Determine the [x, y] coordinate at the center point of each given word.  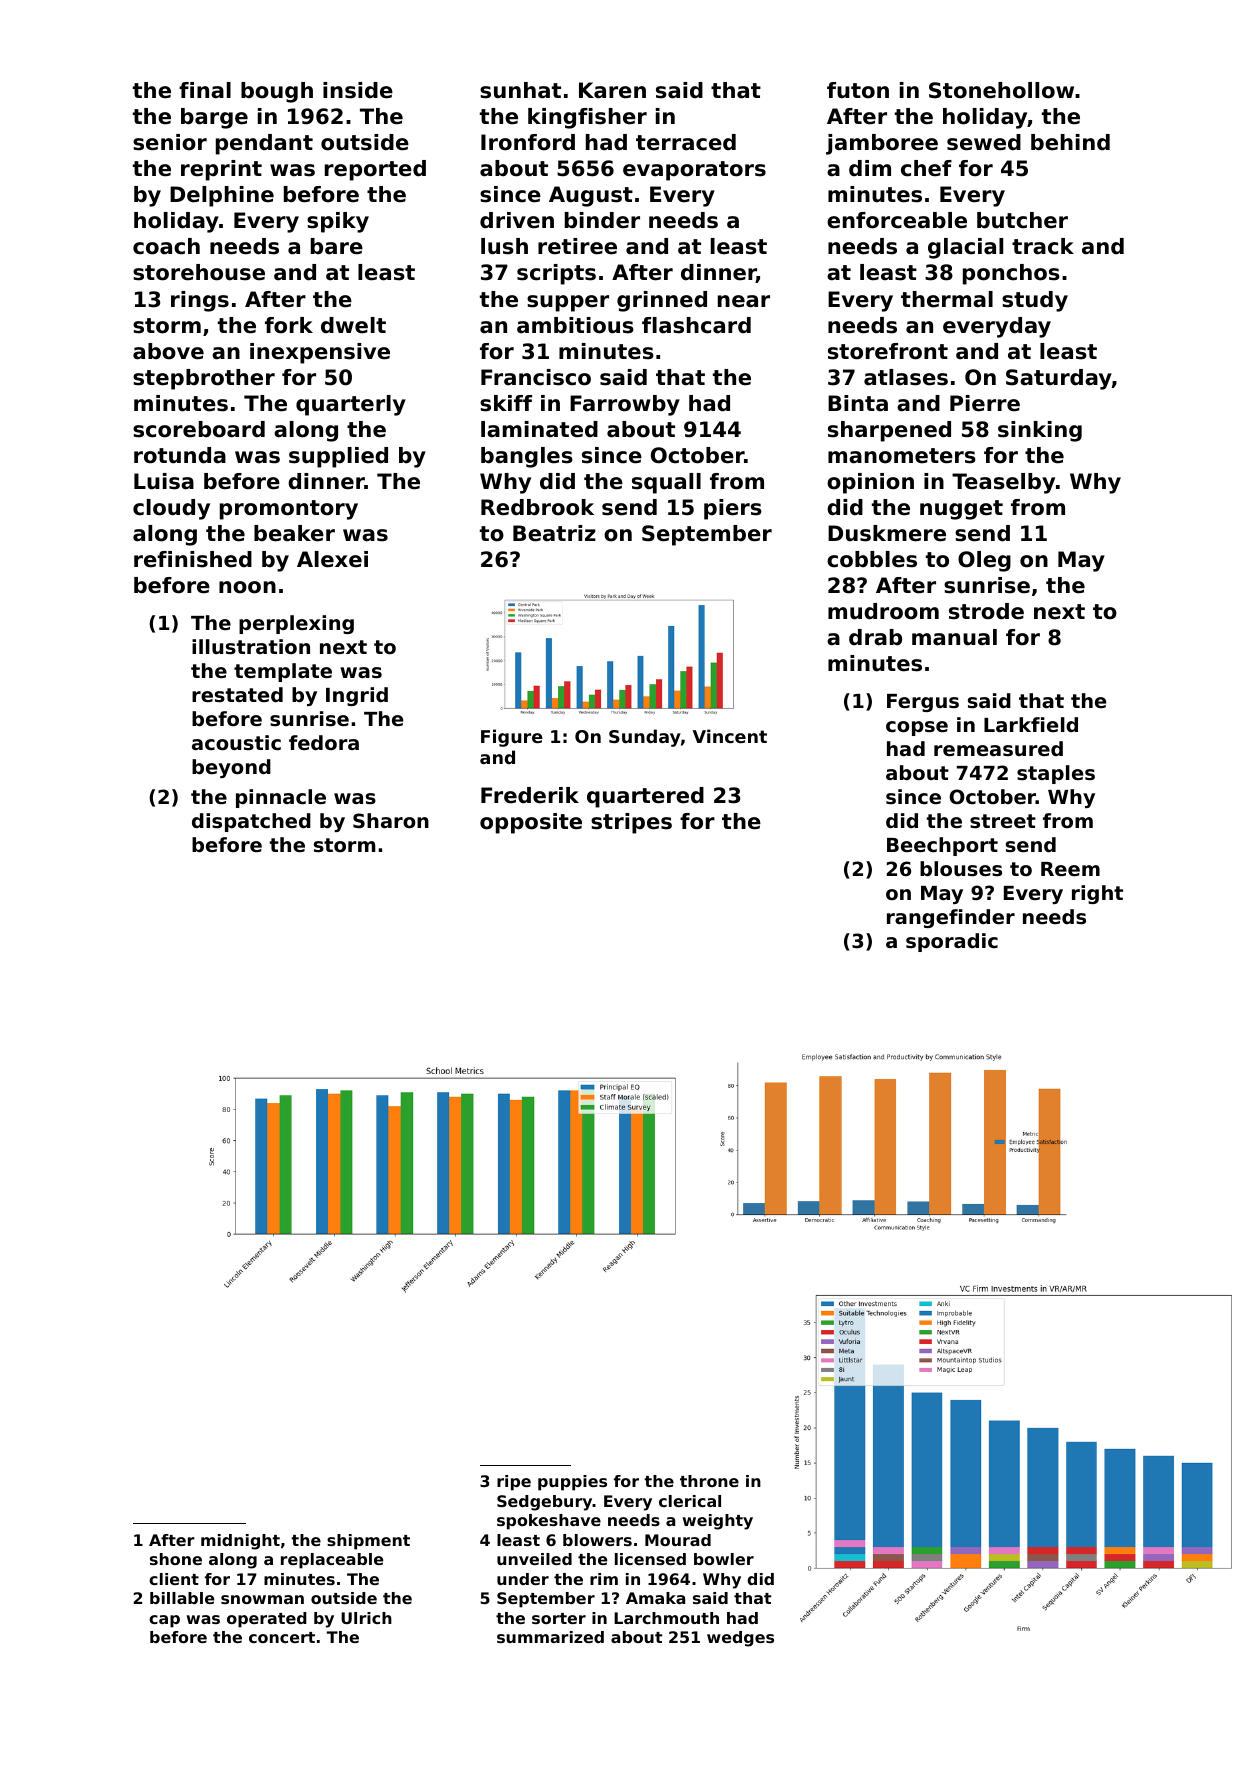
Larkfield [1031, 724]
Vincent [730, 736]
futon [858, 90]
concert [282, 1637]
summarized [550, 1637]
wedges [740, 1639]
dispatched [251, 822]
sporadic [952, 942]
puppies [572, 1483]
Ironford [528, 142]
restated [237, 695]
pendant [264, 144]
